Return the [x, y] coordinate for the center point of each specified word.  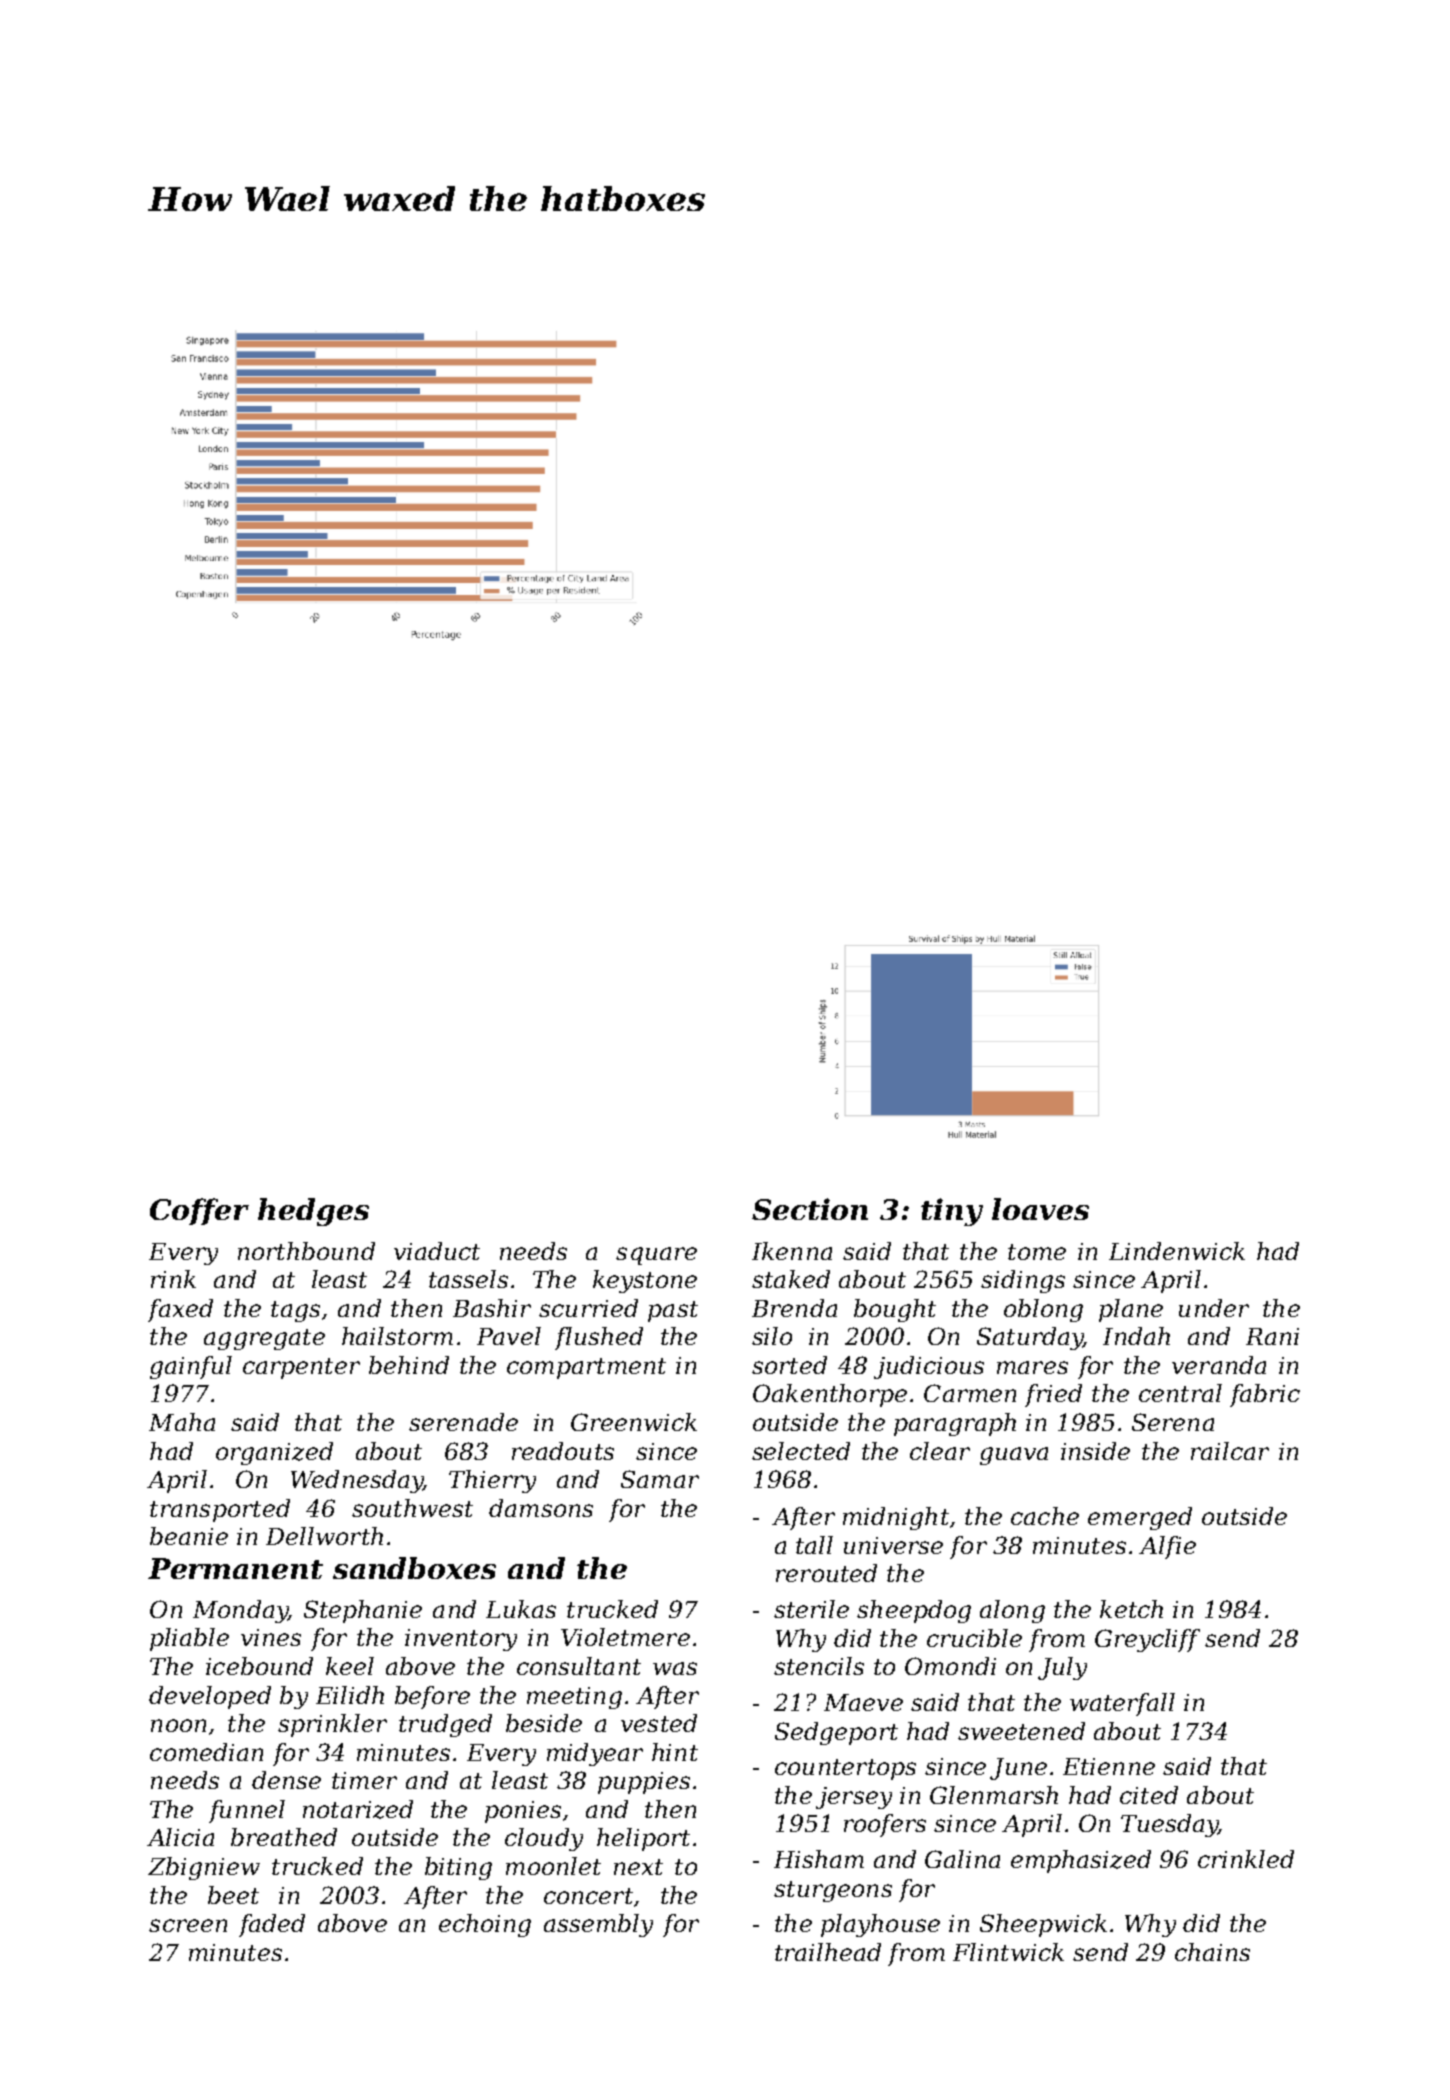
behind [409, 1365]
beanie [189, 1536]
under [1214, 1308]
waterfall [1122, 1704]
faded [272, 1925]
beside [544, 1723]
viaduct [437, 1251]
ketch [1131, 1609]
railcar [1230, 1451]
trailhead [828, 1952]
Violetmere [625, 1637]
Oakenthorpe [830, 1395]
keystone [645, 1281]
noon [178, 1725]
